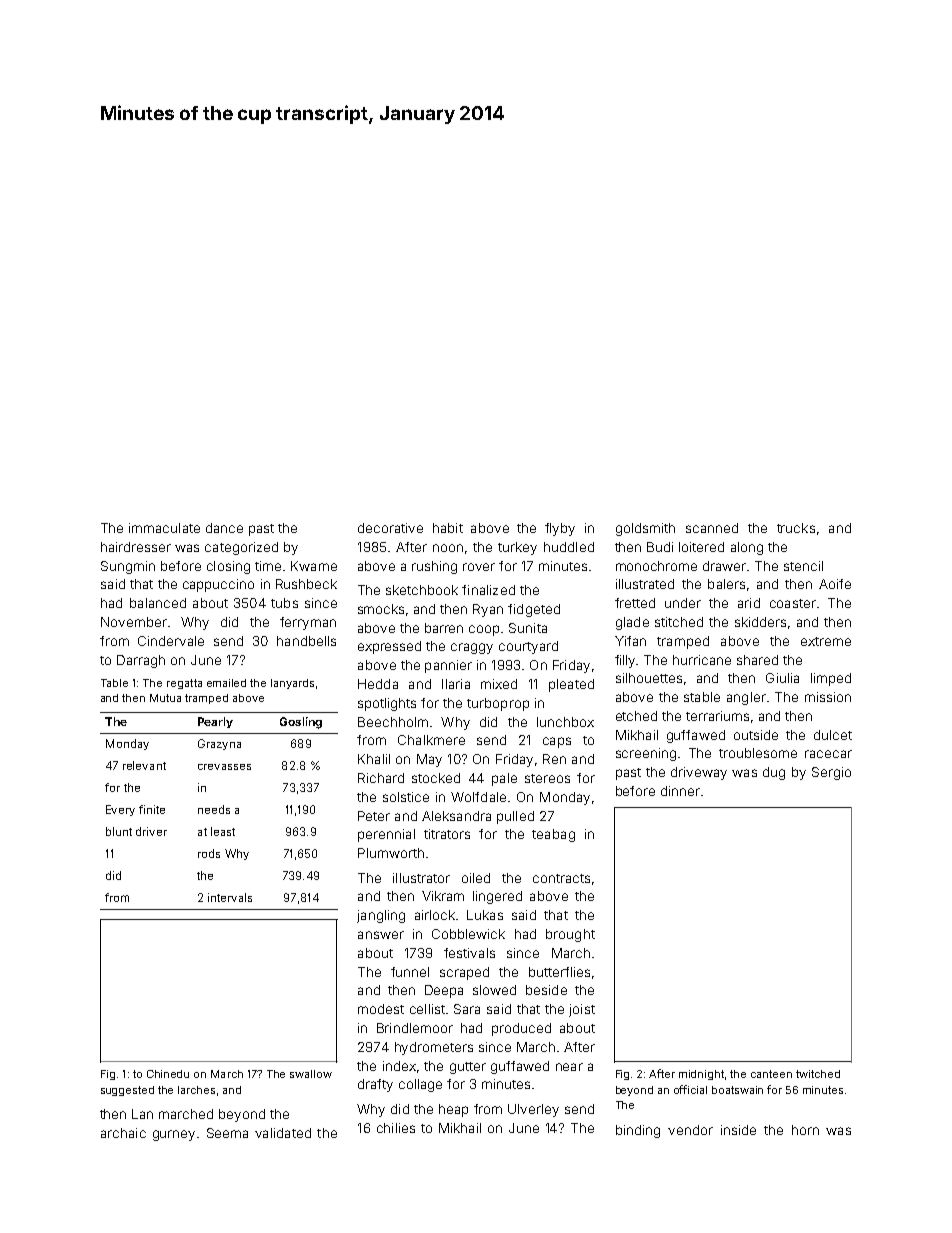 This screenshot has height=1233, width=952. Describe the element at coordinates (292, 684) in the screenshot. I see `lanyards` at that location.
